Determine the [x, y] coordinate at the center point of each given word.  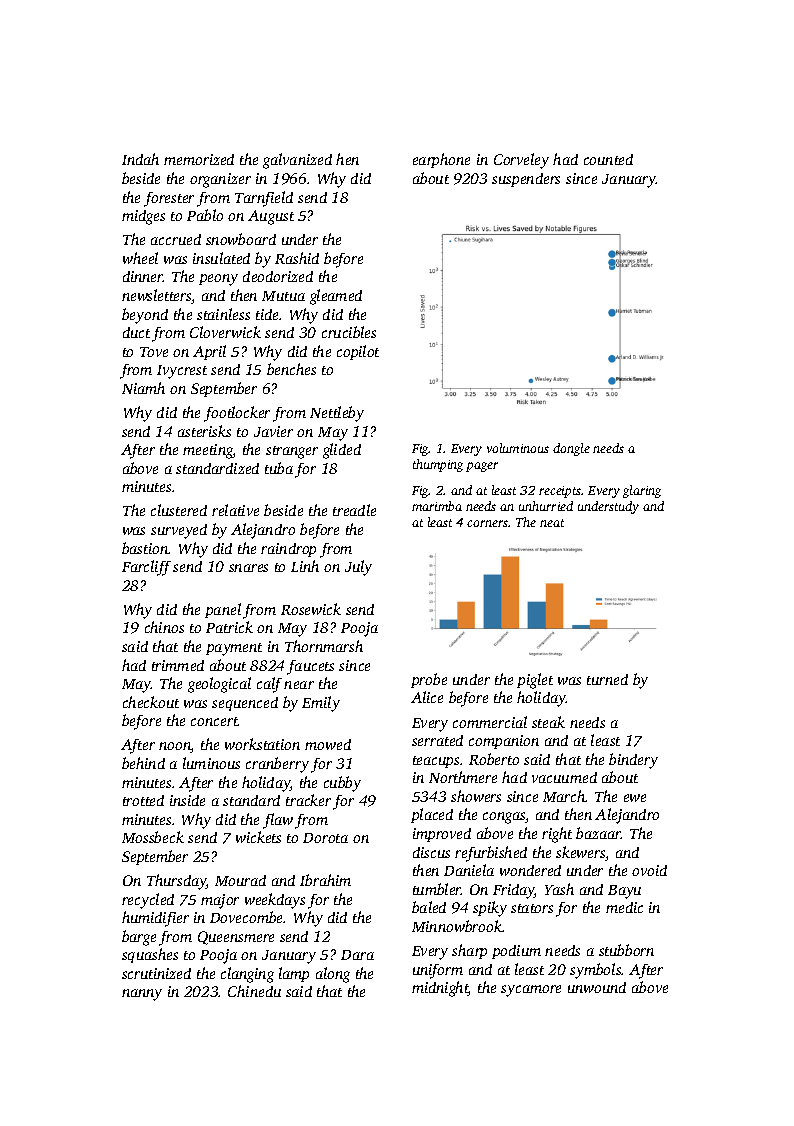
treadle [354, 510]
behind [143, 763]
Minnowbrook [457, 926]
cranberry [277, 765]
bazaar [598, 833]
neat [552, 523]
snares [248, 568]
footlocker [237, 414]
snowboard [241, 239]
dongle [571, 449]
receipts [560, 492]
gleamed [336, 297]
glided [342, 451]
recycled [148, 901]
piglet [535, 681]
